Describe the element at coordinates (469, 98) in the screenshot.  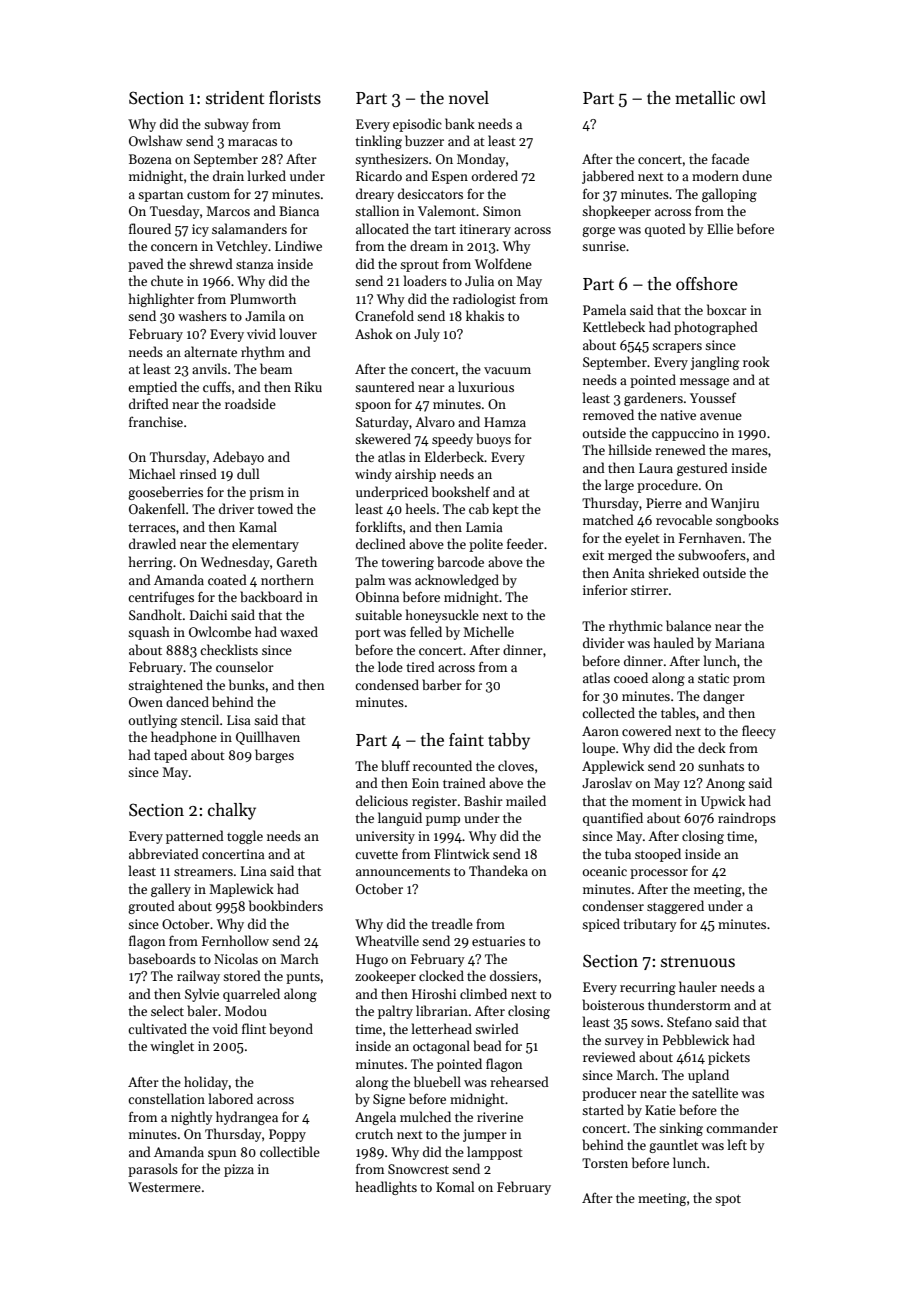
I see `novel` at that location.
